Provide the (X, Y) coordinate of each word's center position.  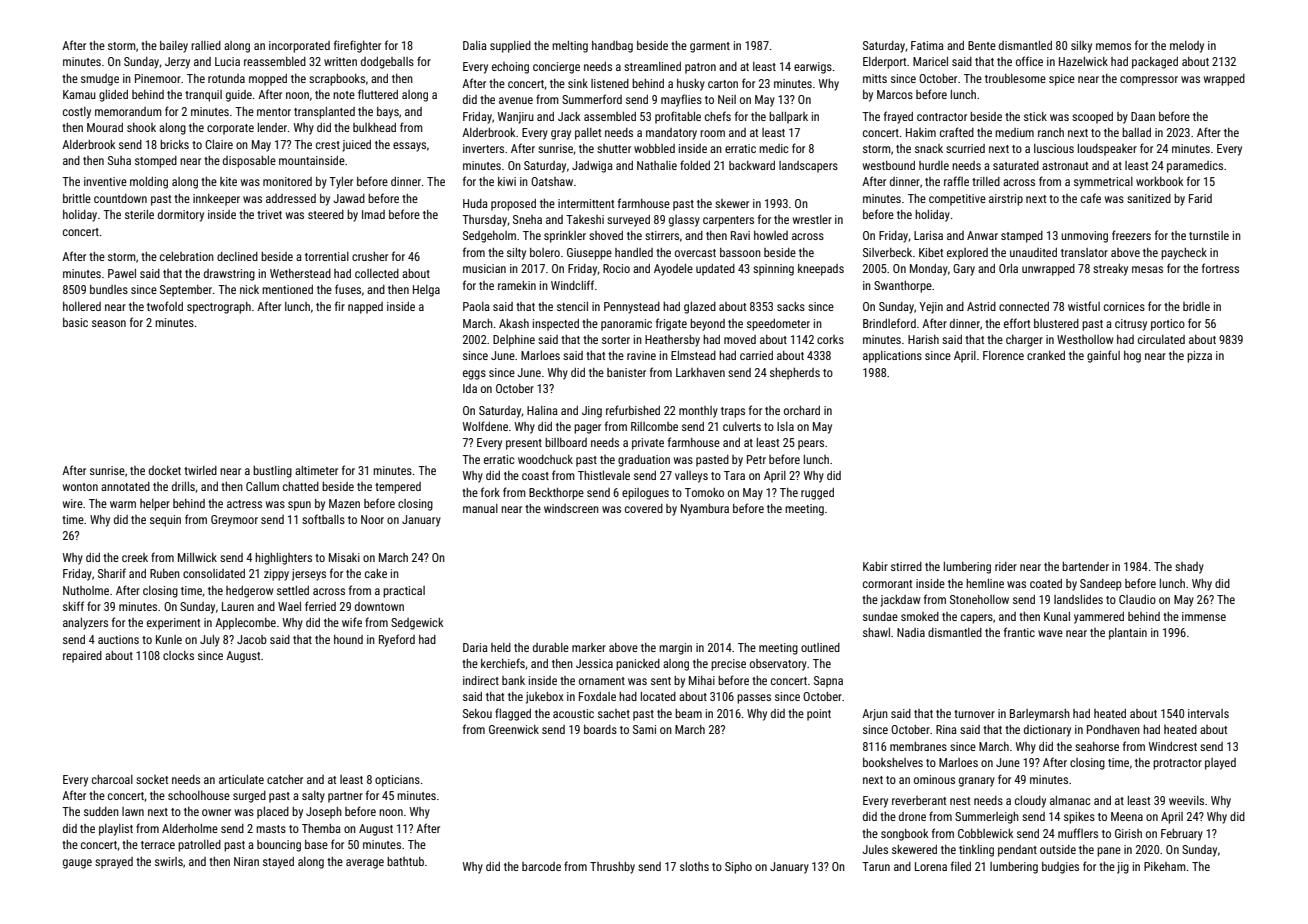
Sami (644, 729)
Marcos (895, 94)
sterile (139, 214)
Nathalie (657, 165)
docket (165, 470)
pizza (1199, 357)
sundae (880, 616)
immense (1204, 616)
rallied (206, 45)
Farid (1200, 198)
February (1182, 835)
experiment (173, 624)
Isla (785, 426)
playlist (116, 830)
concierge (556, 68)
